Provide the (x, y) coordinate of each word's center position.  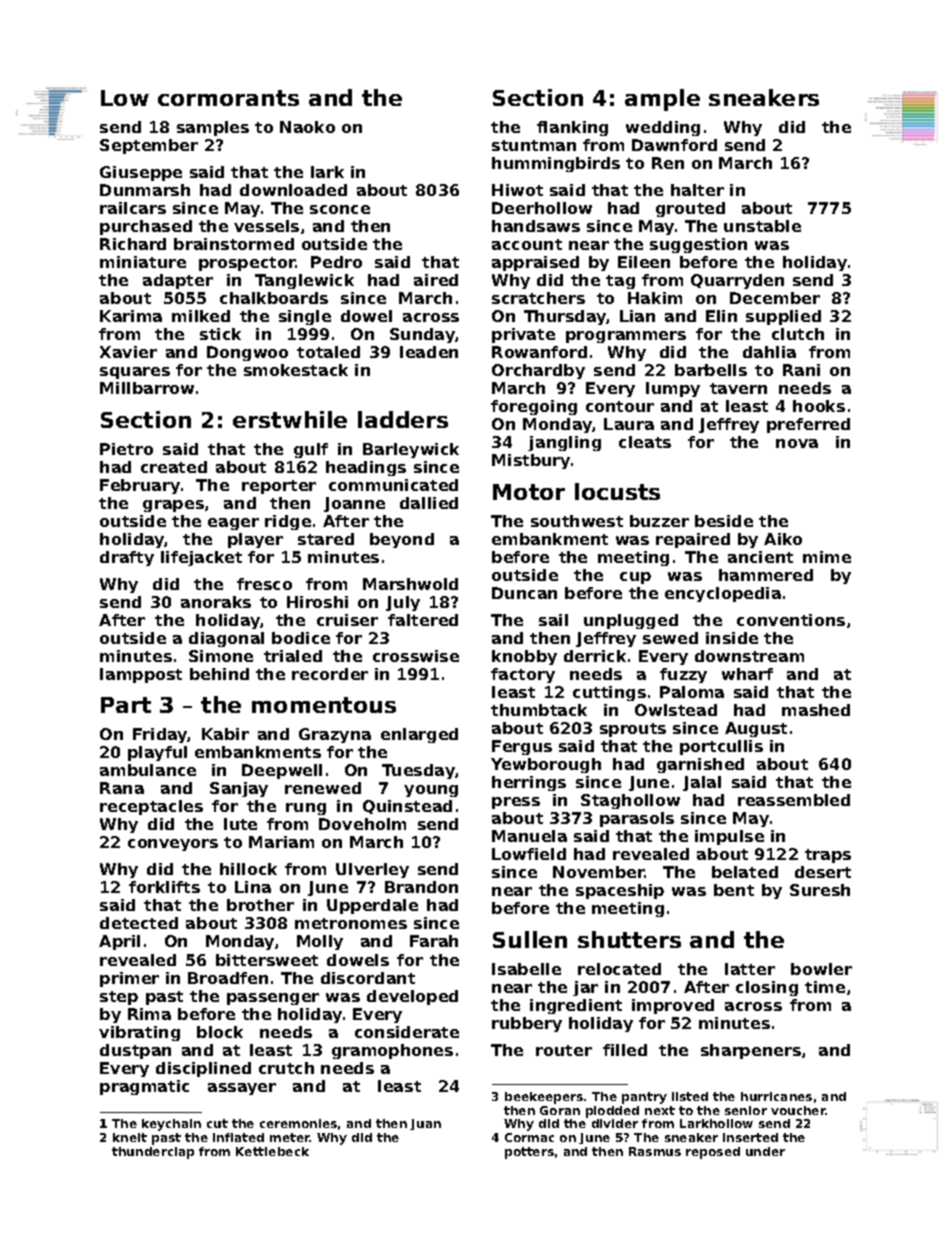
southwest (577, 521)
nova (797, 443)
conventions (791, 620)
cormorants (228, 98)
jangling (564, 443)
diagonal (226, 639)
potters (529, 1153)
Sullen (530, 939)
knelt (130, 1137)
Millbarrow (147, 388)
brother (260, 905)
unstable (762, 226)
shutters (629, 939)
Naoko (307, 127)
